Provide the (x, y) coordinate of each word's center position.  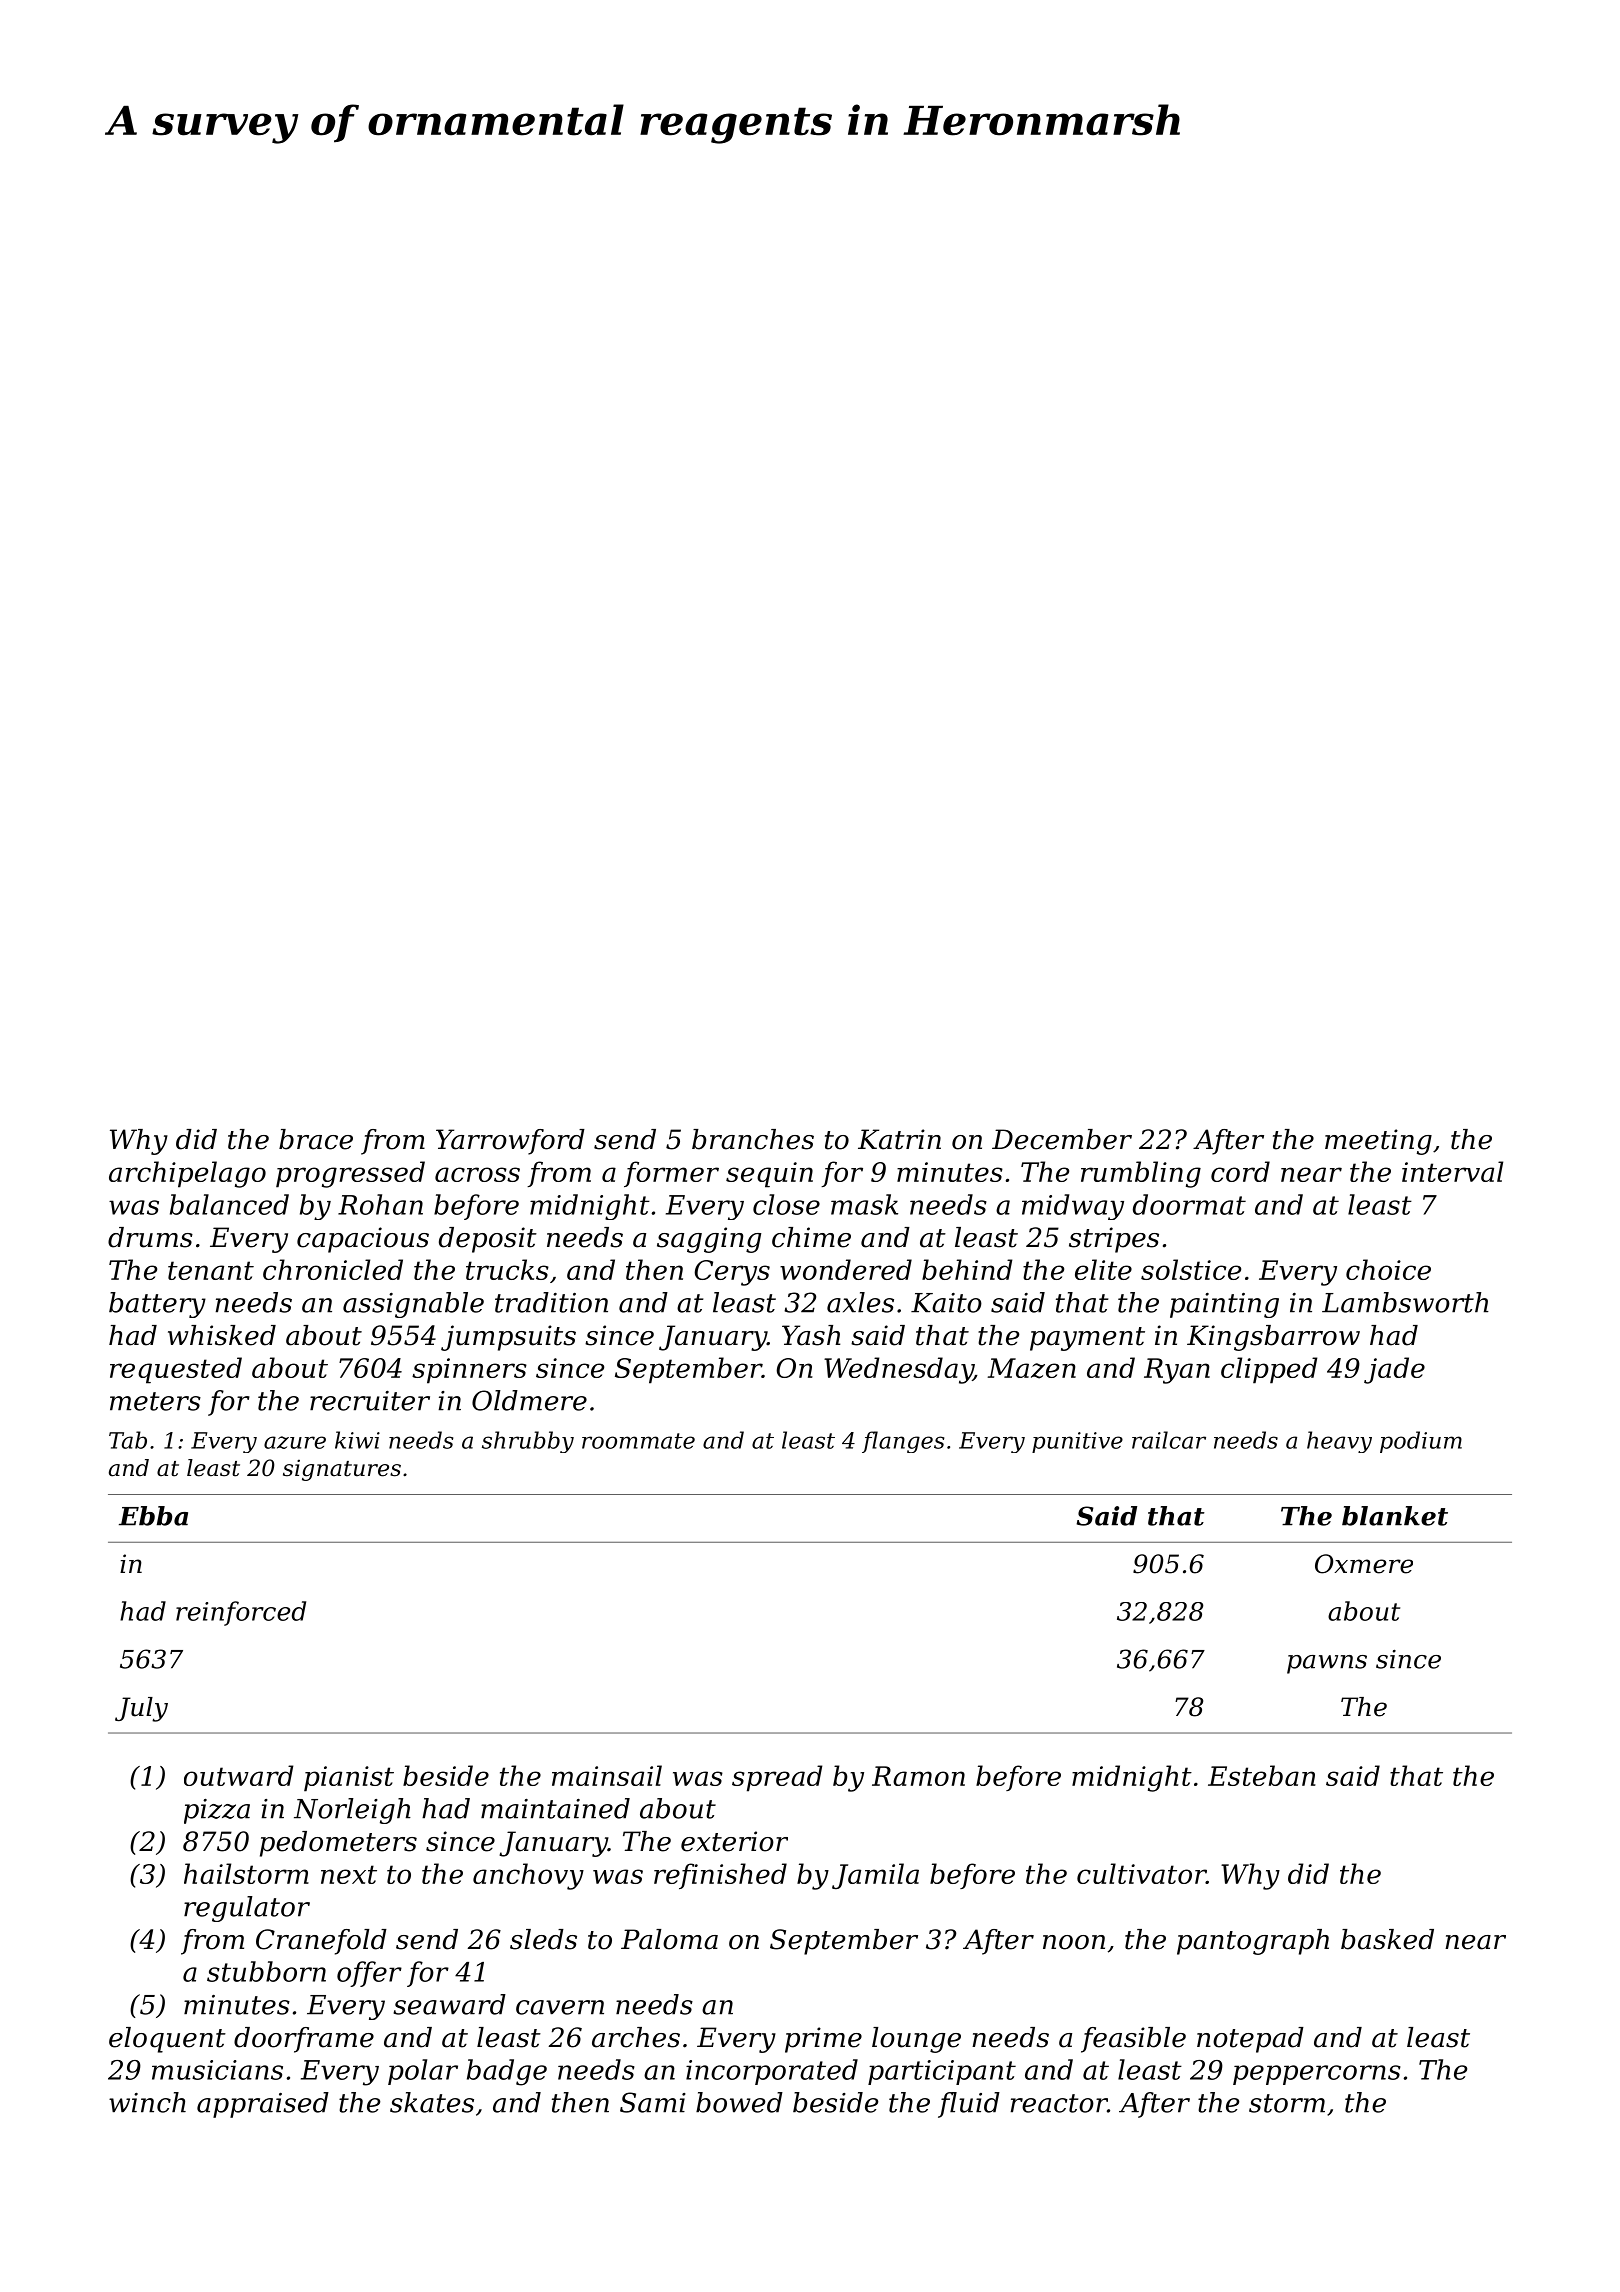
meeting (1378, 1142)
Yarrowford (510, 1142)
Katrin (899, 1139)
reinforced (241, 1613)
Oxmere (1364, 1564)
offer (369, 1974)
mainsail (607, 1775)
